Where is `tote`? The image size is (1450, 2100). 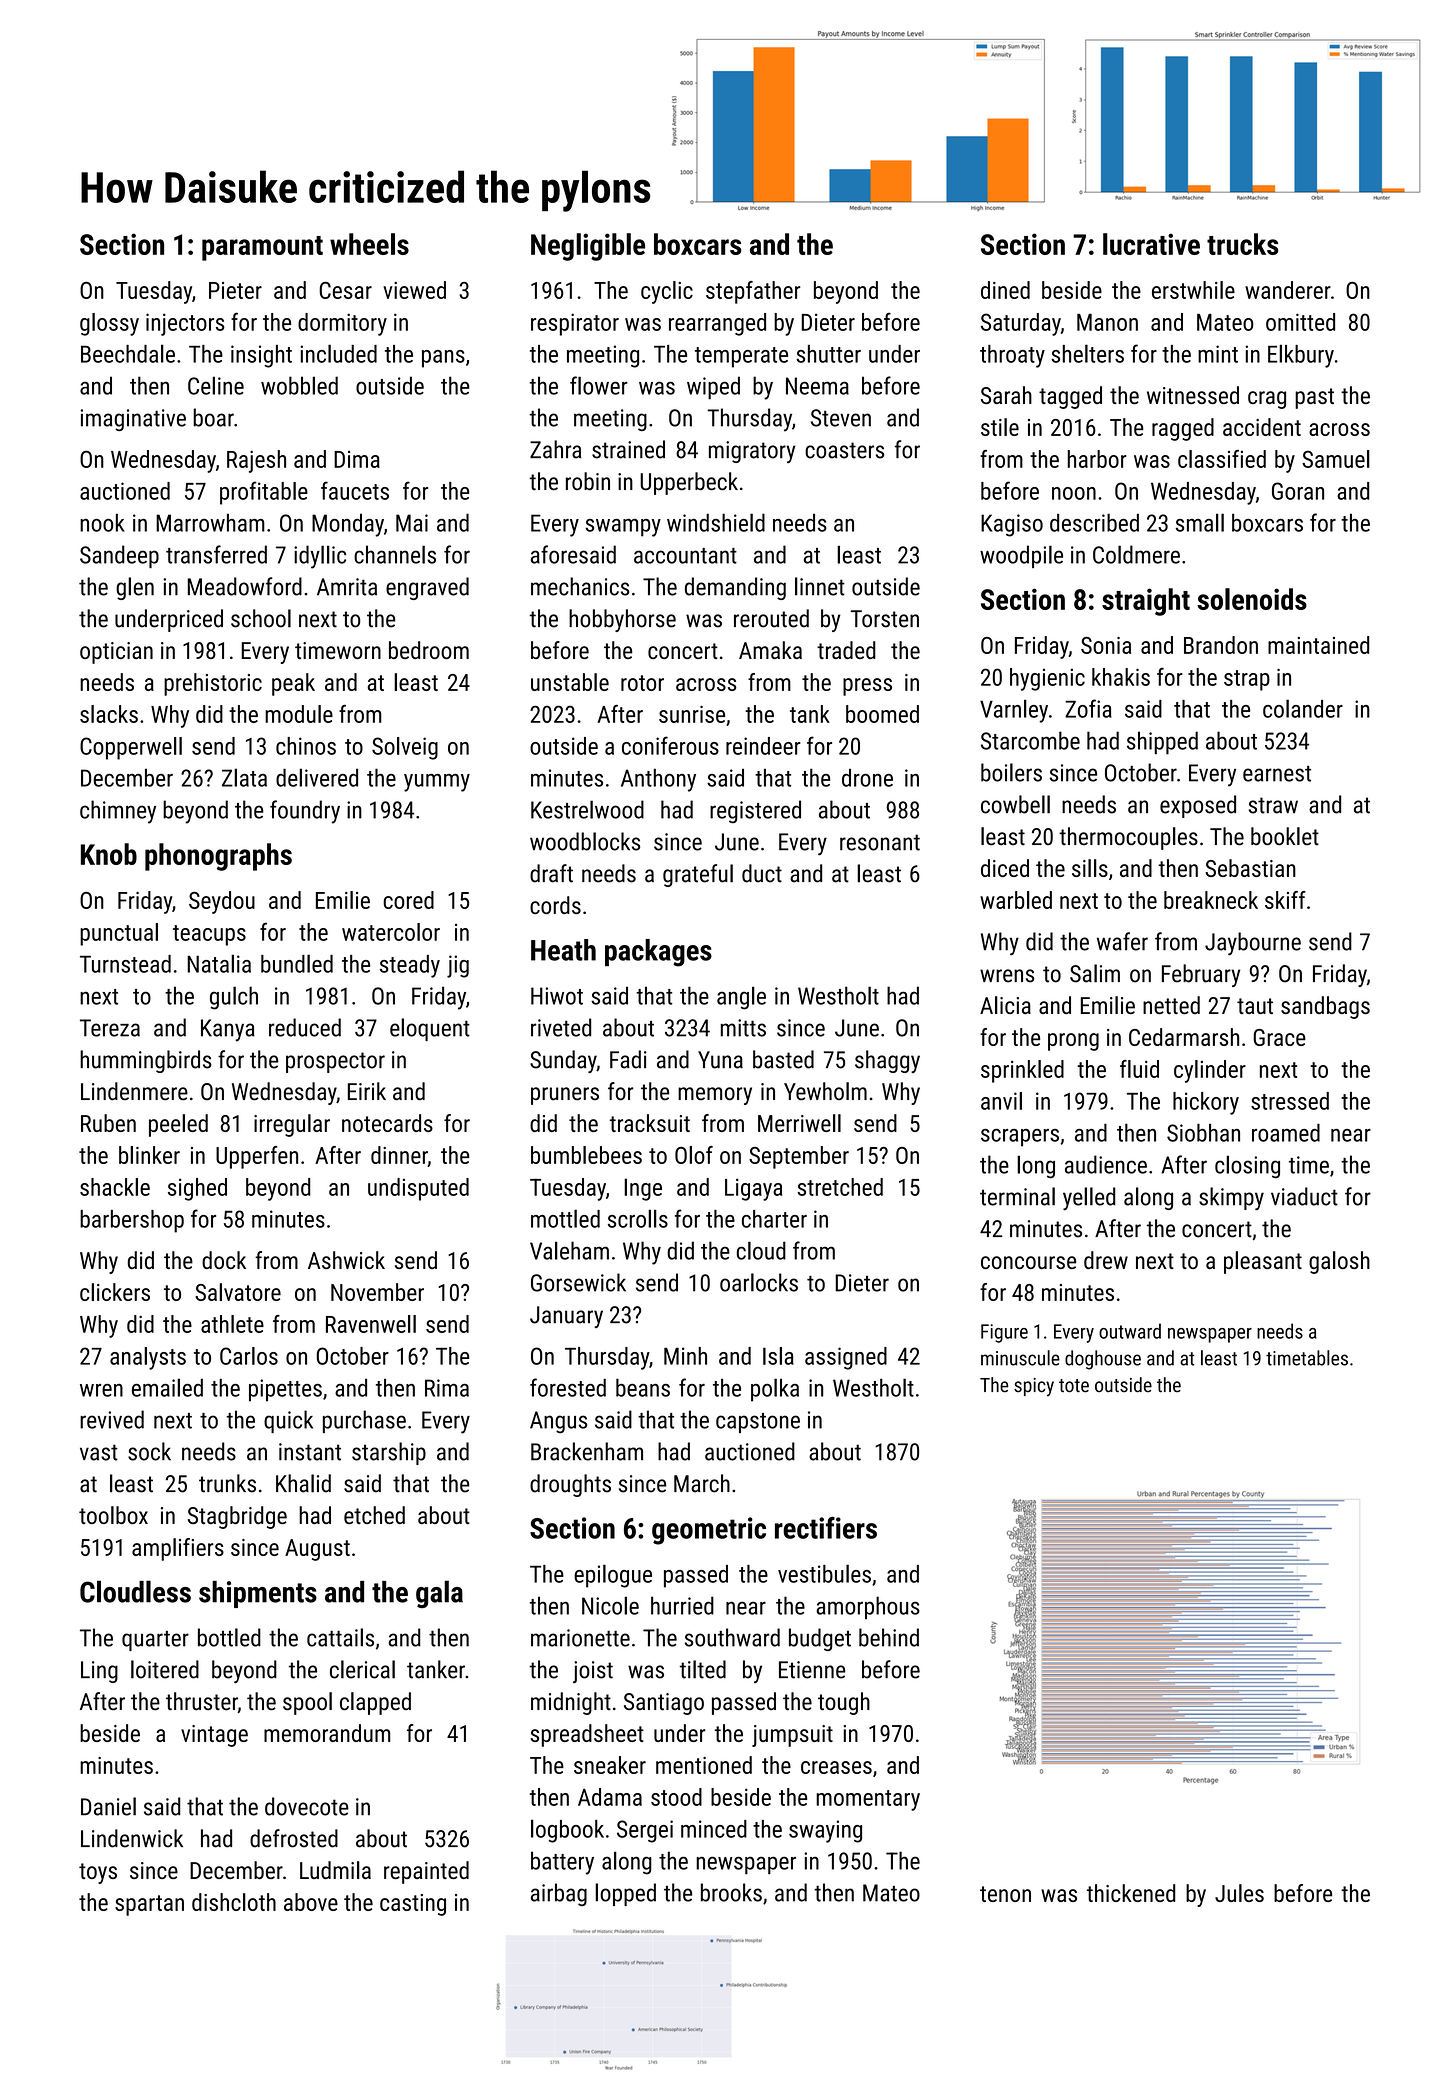
tote is located at coordinates (1074, 1386).
